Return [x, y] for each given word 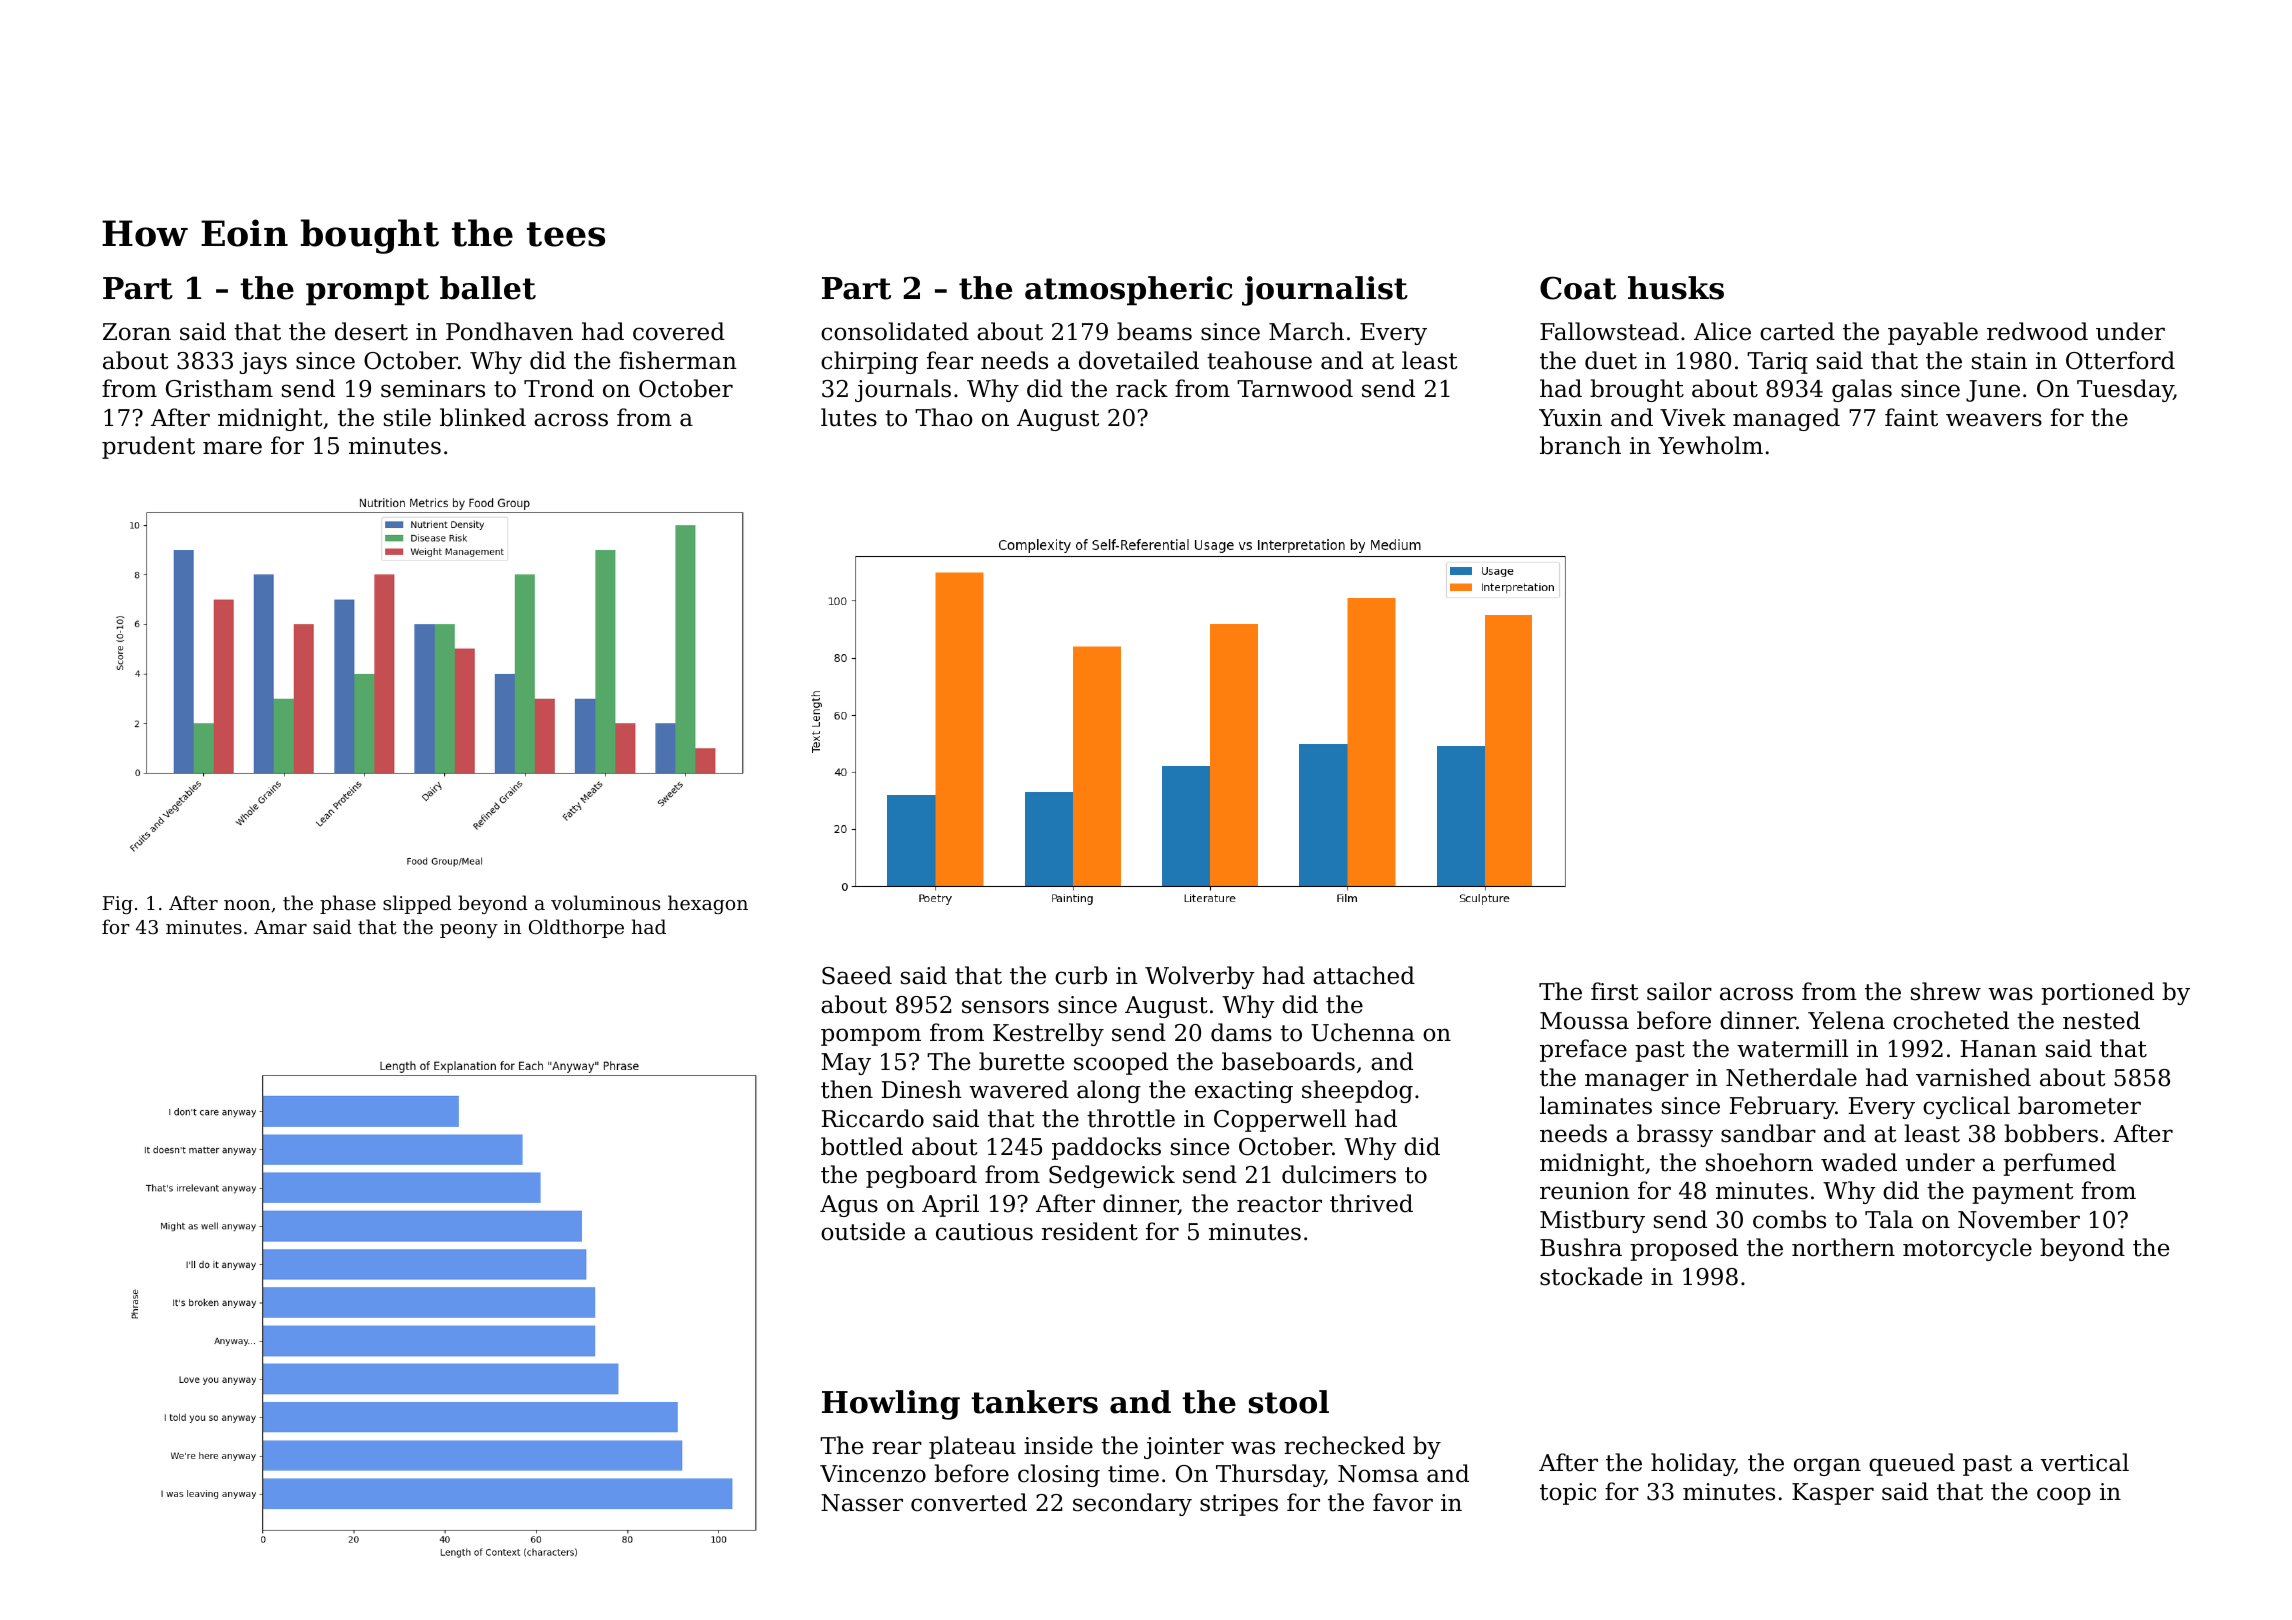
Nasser [862, 1503]
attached [1364, 975]
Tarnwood [1295, 388]
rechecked [1344, 1445]
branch [1580, 445]
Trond [559, 388]
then [847, 1089]
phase [348, 904]
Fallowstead [1609, 331]
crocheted [1951, 1020]
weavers [1994, 420]
